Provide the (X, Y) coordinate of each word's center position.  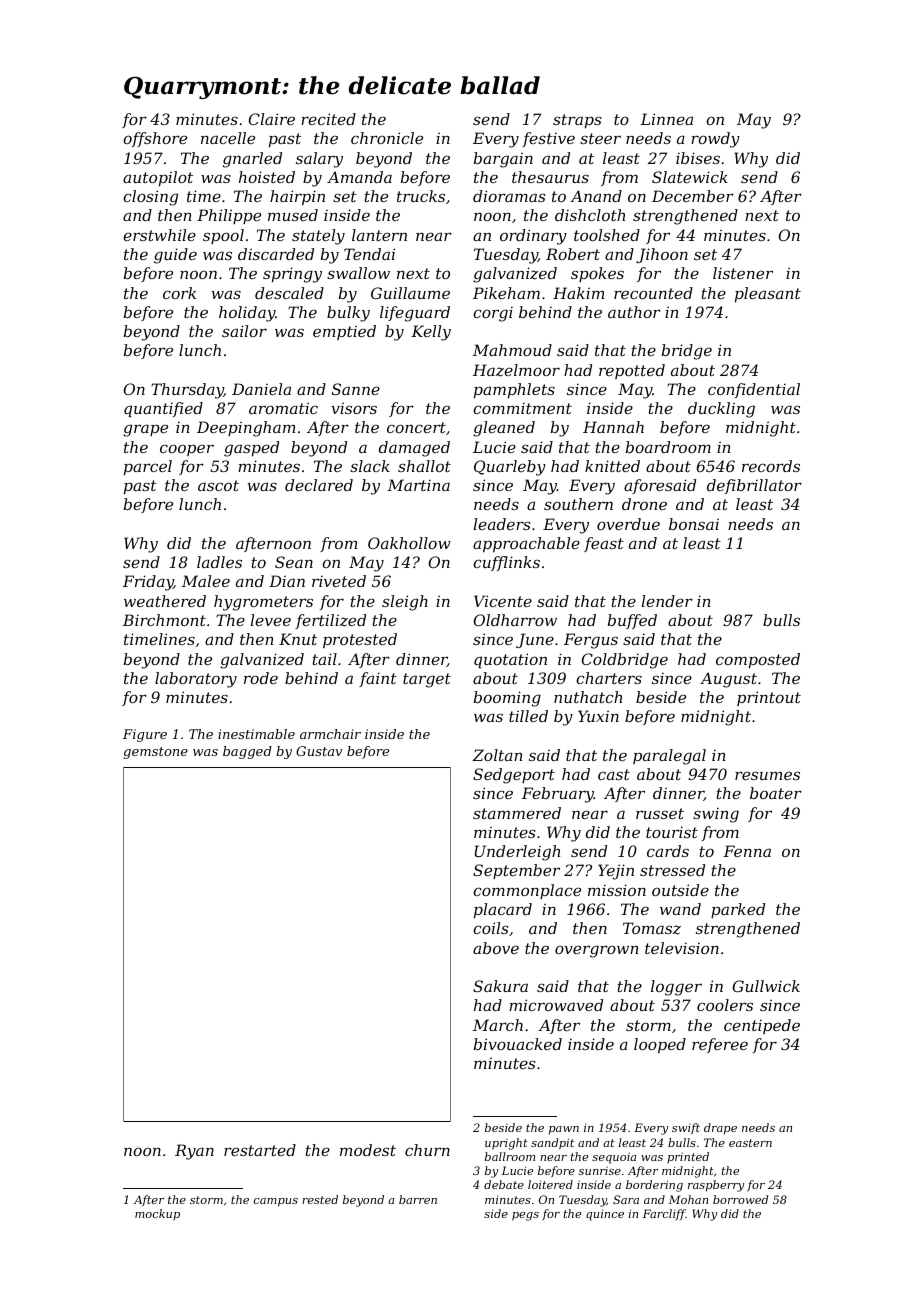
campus (276, 1202)
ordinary (533, 237)
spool (223, 236)
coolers (725, 1005)
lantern (379, 235)
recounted (653, 293)
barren (418, 1199)
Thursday (187, 391)
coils (491, 928)
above (496, 948)
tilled (528, 716)
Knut (298, 639)
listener (743, 273)
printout (769, 698)
